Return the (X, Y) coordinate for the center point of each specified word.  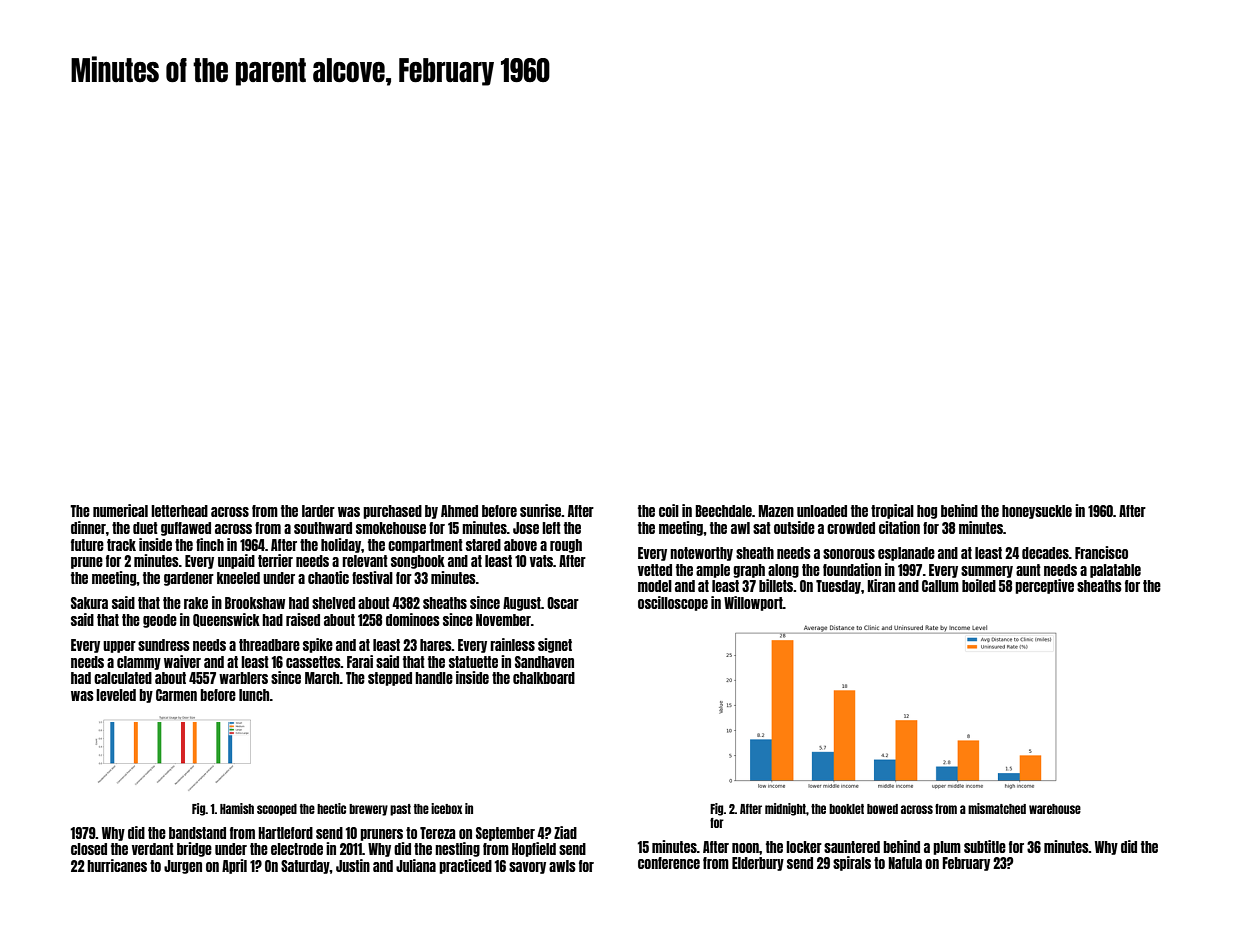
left (551, 528)
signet (555, 645)
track (121, 545)
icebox (446, 808)
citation (899, 527)
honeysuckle (1037, 512)
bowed (882, 809)
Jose (526, 528)
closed (89, 849)
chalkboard (544, 678)
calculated (123, 678)
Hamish (237, 808)
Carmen (176, 695)
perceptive (1044, 586)
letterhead (179, 511)
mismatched (997, 808)
